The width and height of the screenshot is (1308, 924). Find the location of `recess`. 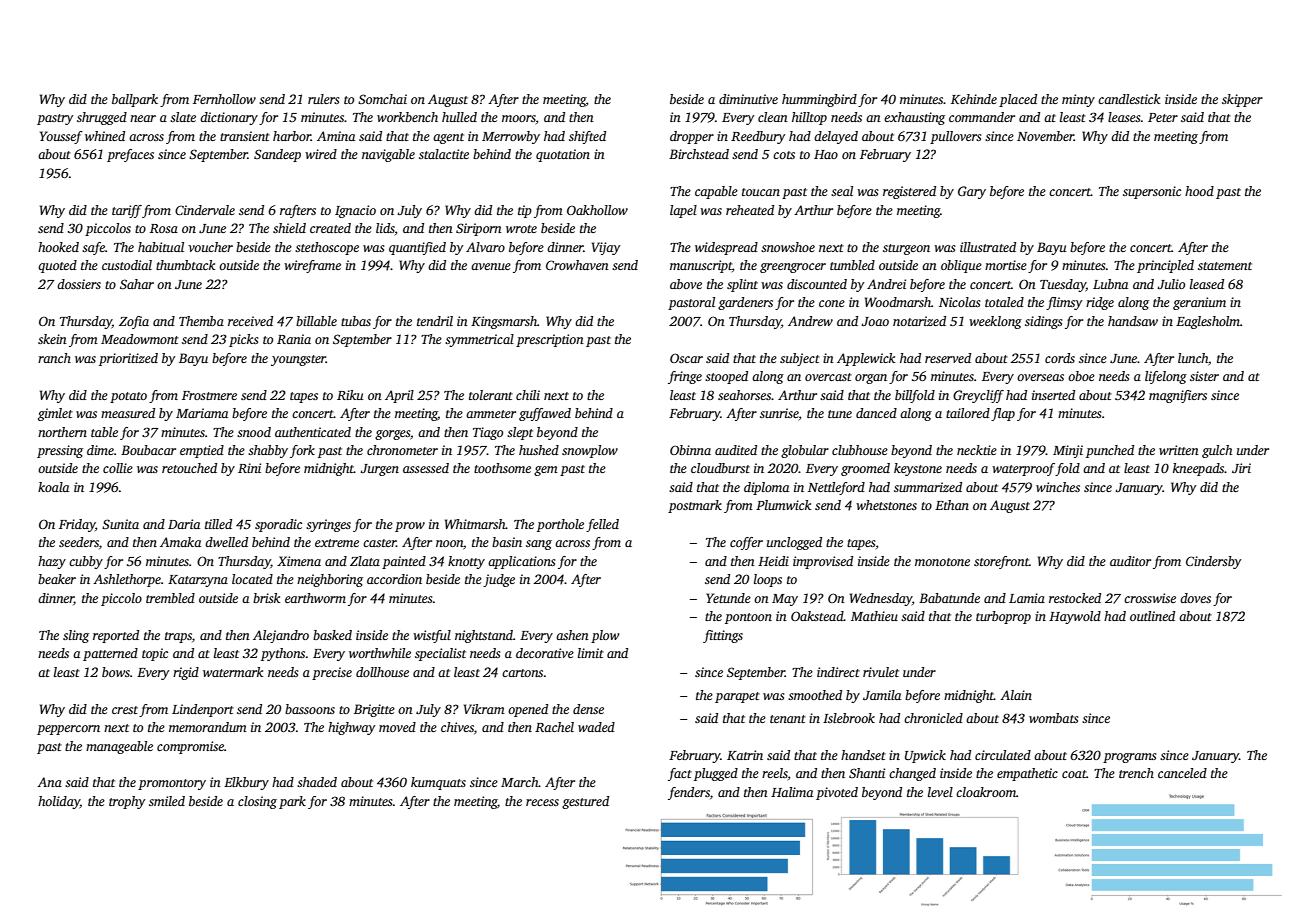

recess is located at coordinates (542, 802).
